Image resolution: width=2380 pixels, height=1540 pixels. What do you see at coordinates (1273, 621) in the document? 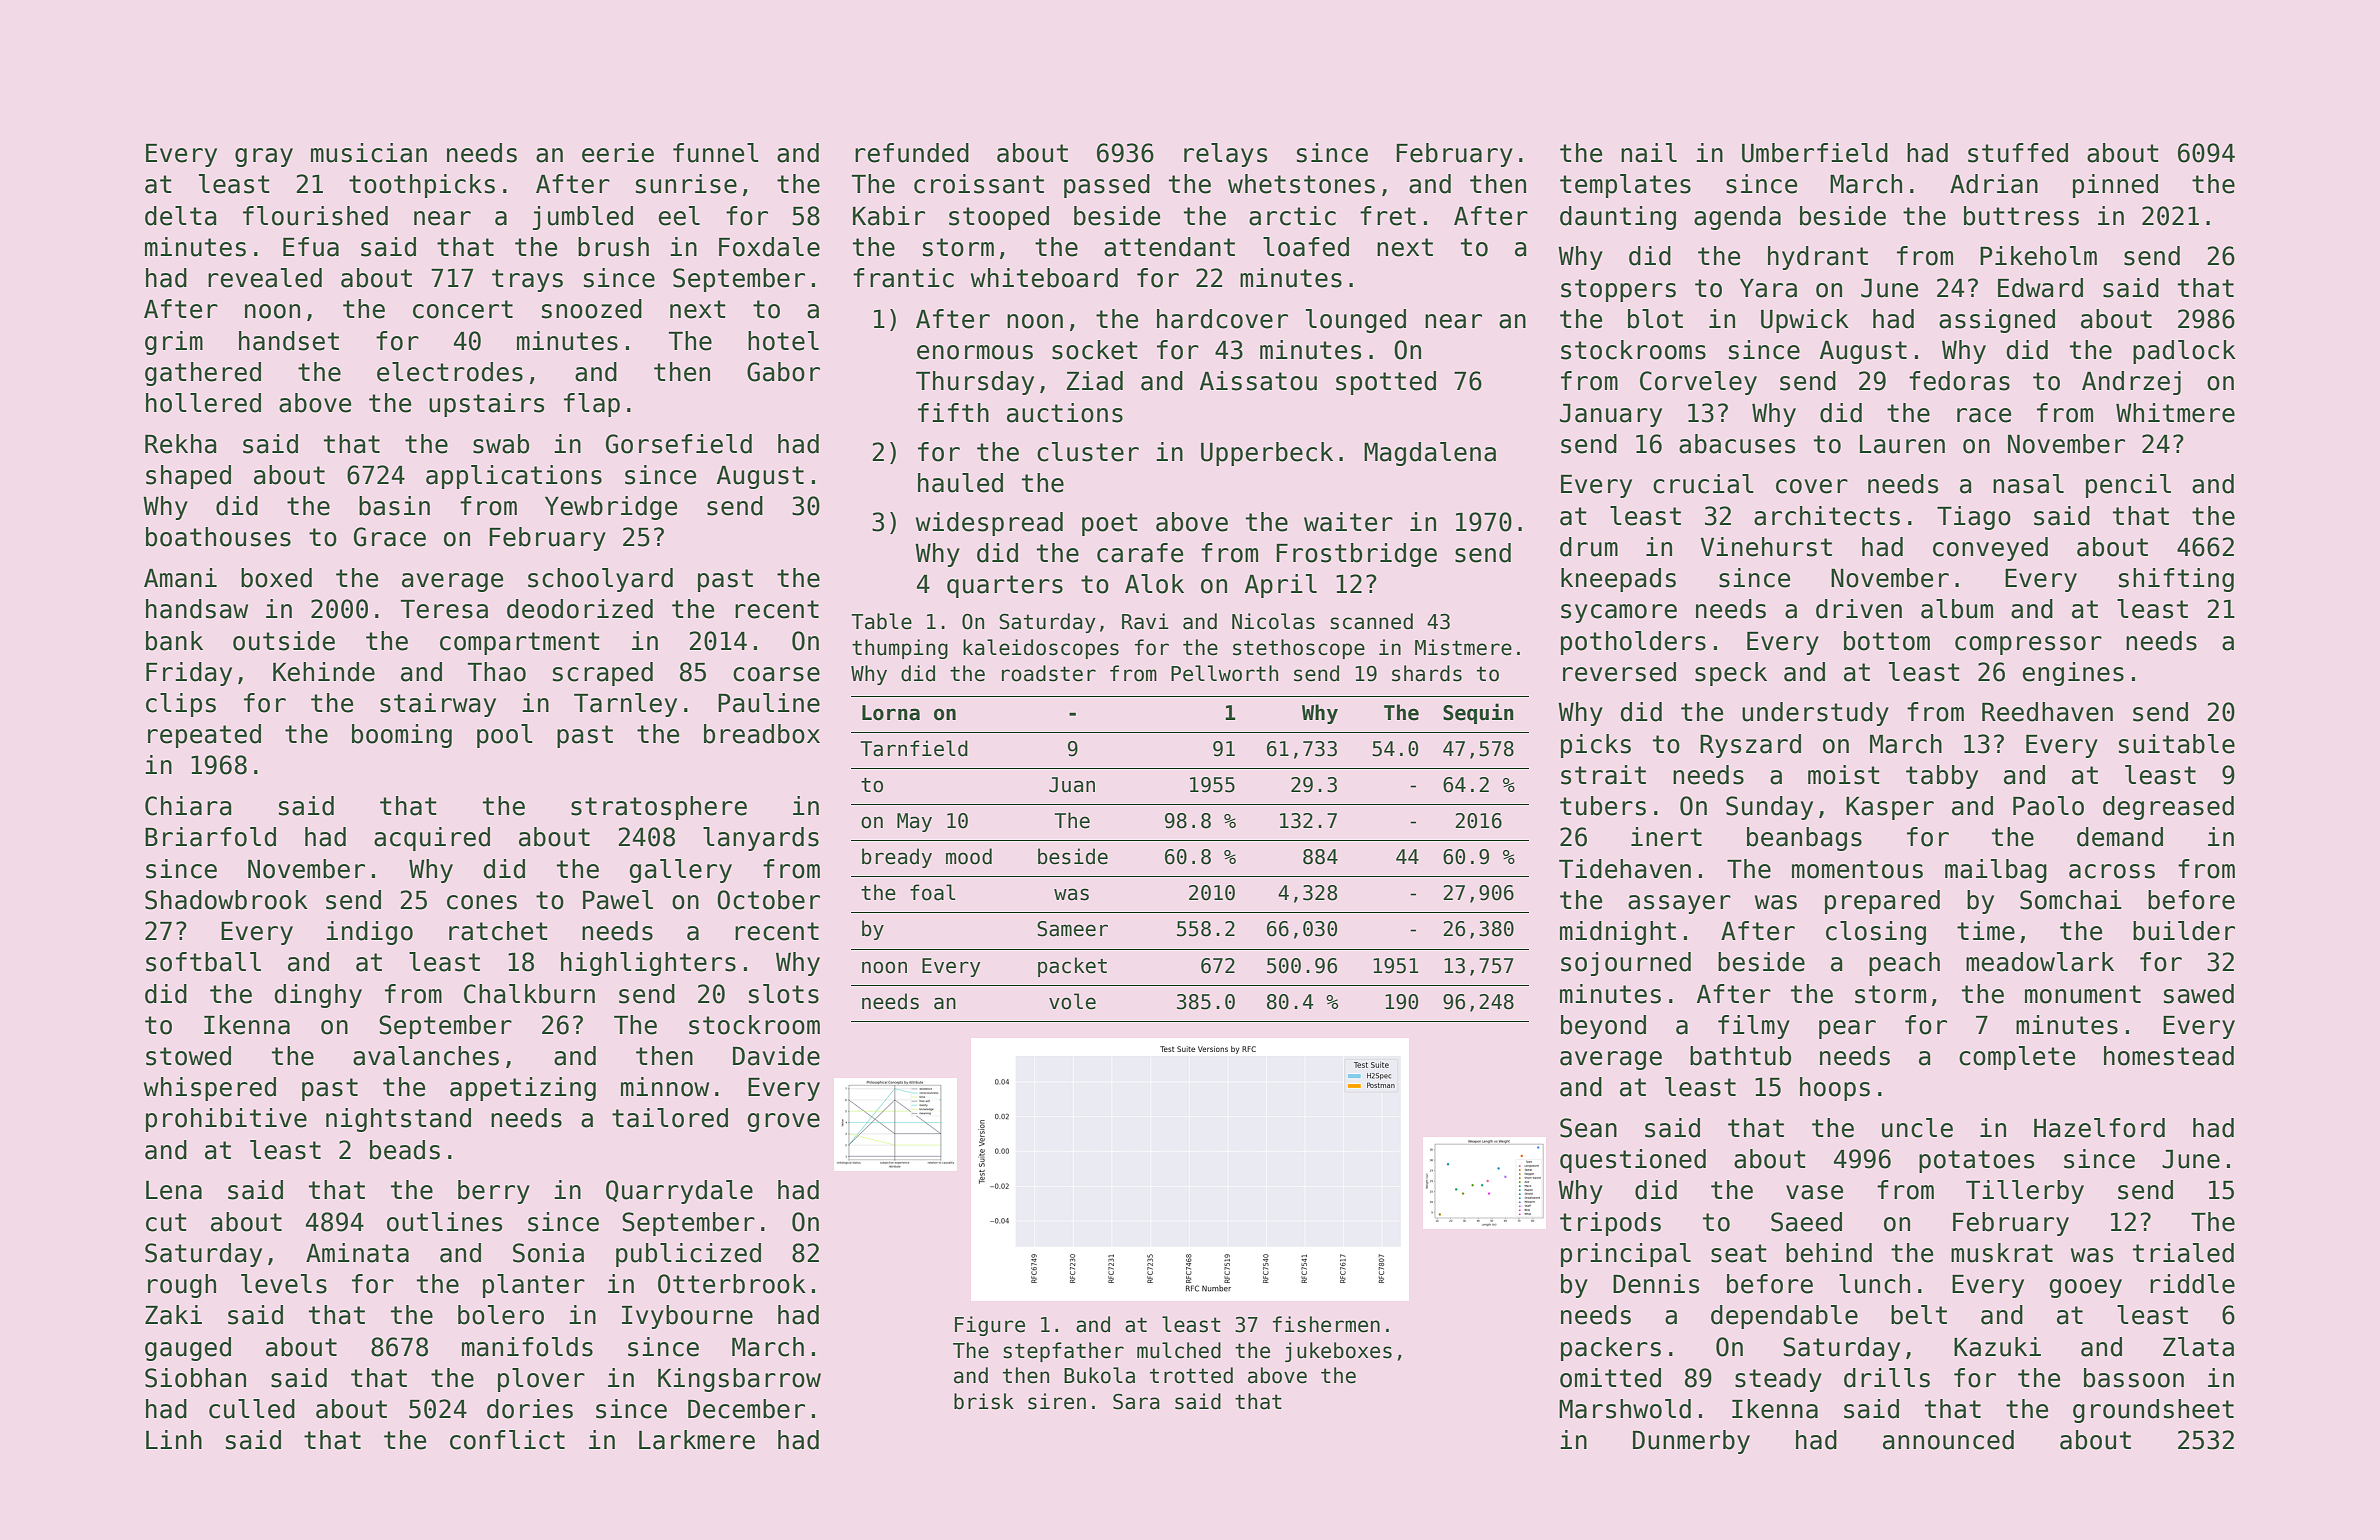
I see `Nicolas` at bounding box center [1273, 621].
